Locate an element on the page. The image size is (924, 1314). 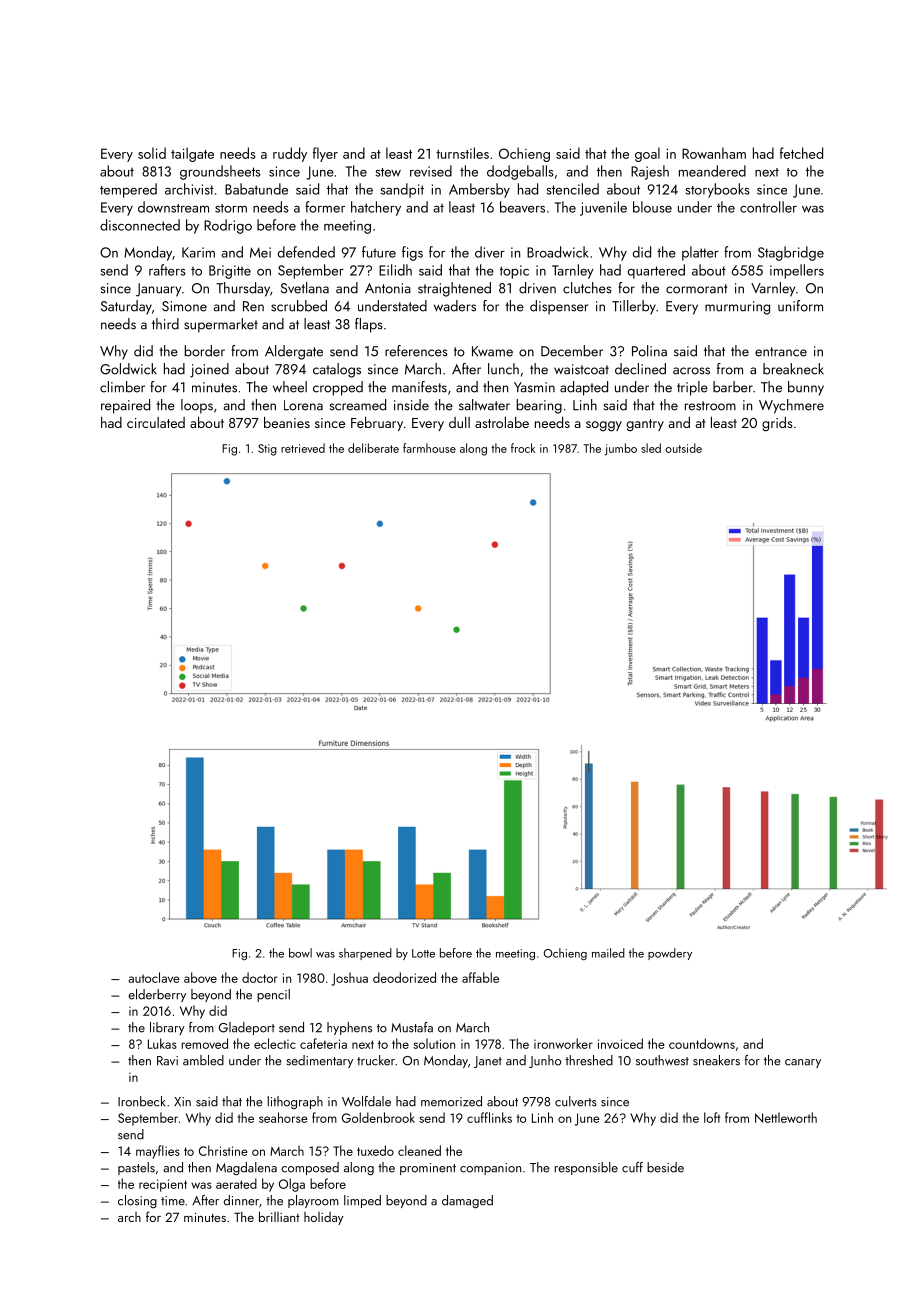
beside is located at coordinates (665, 1167).
